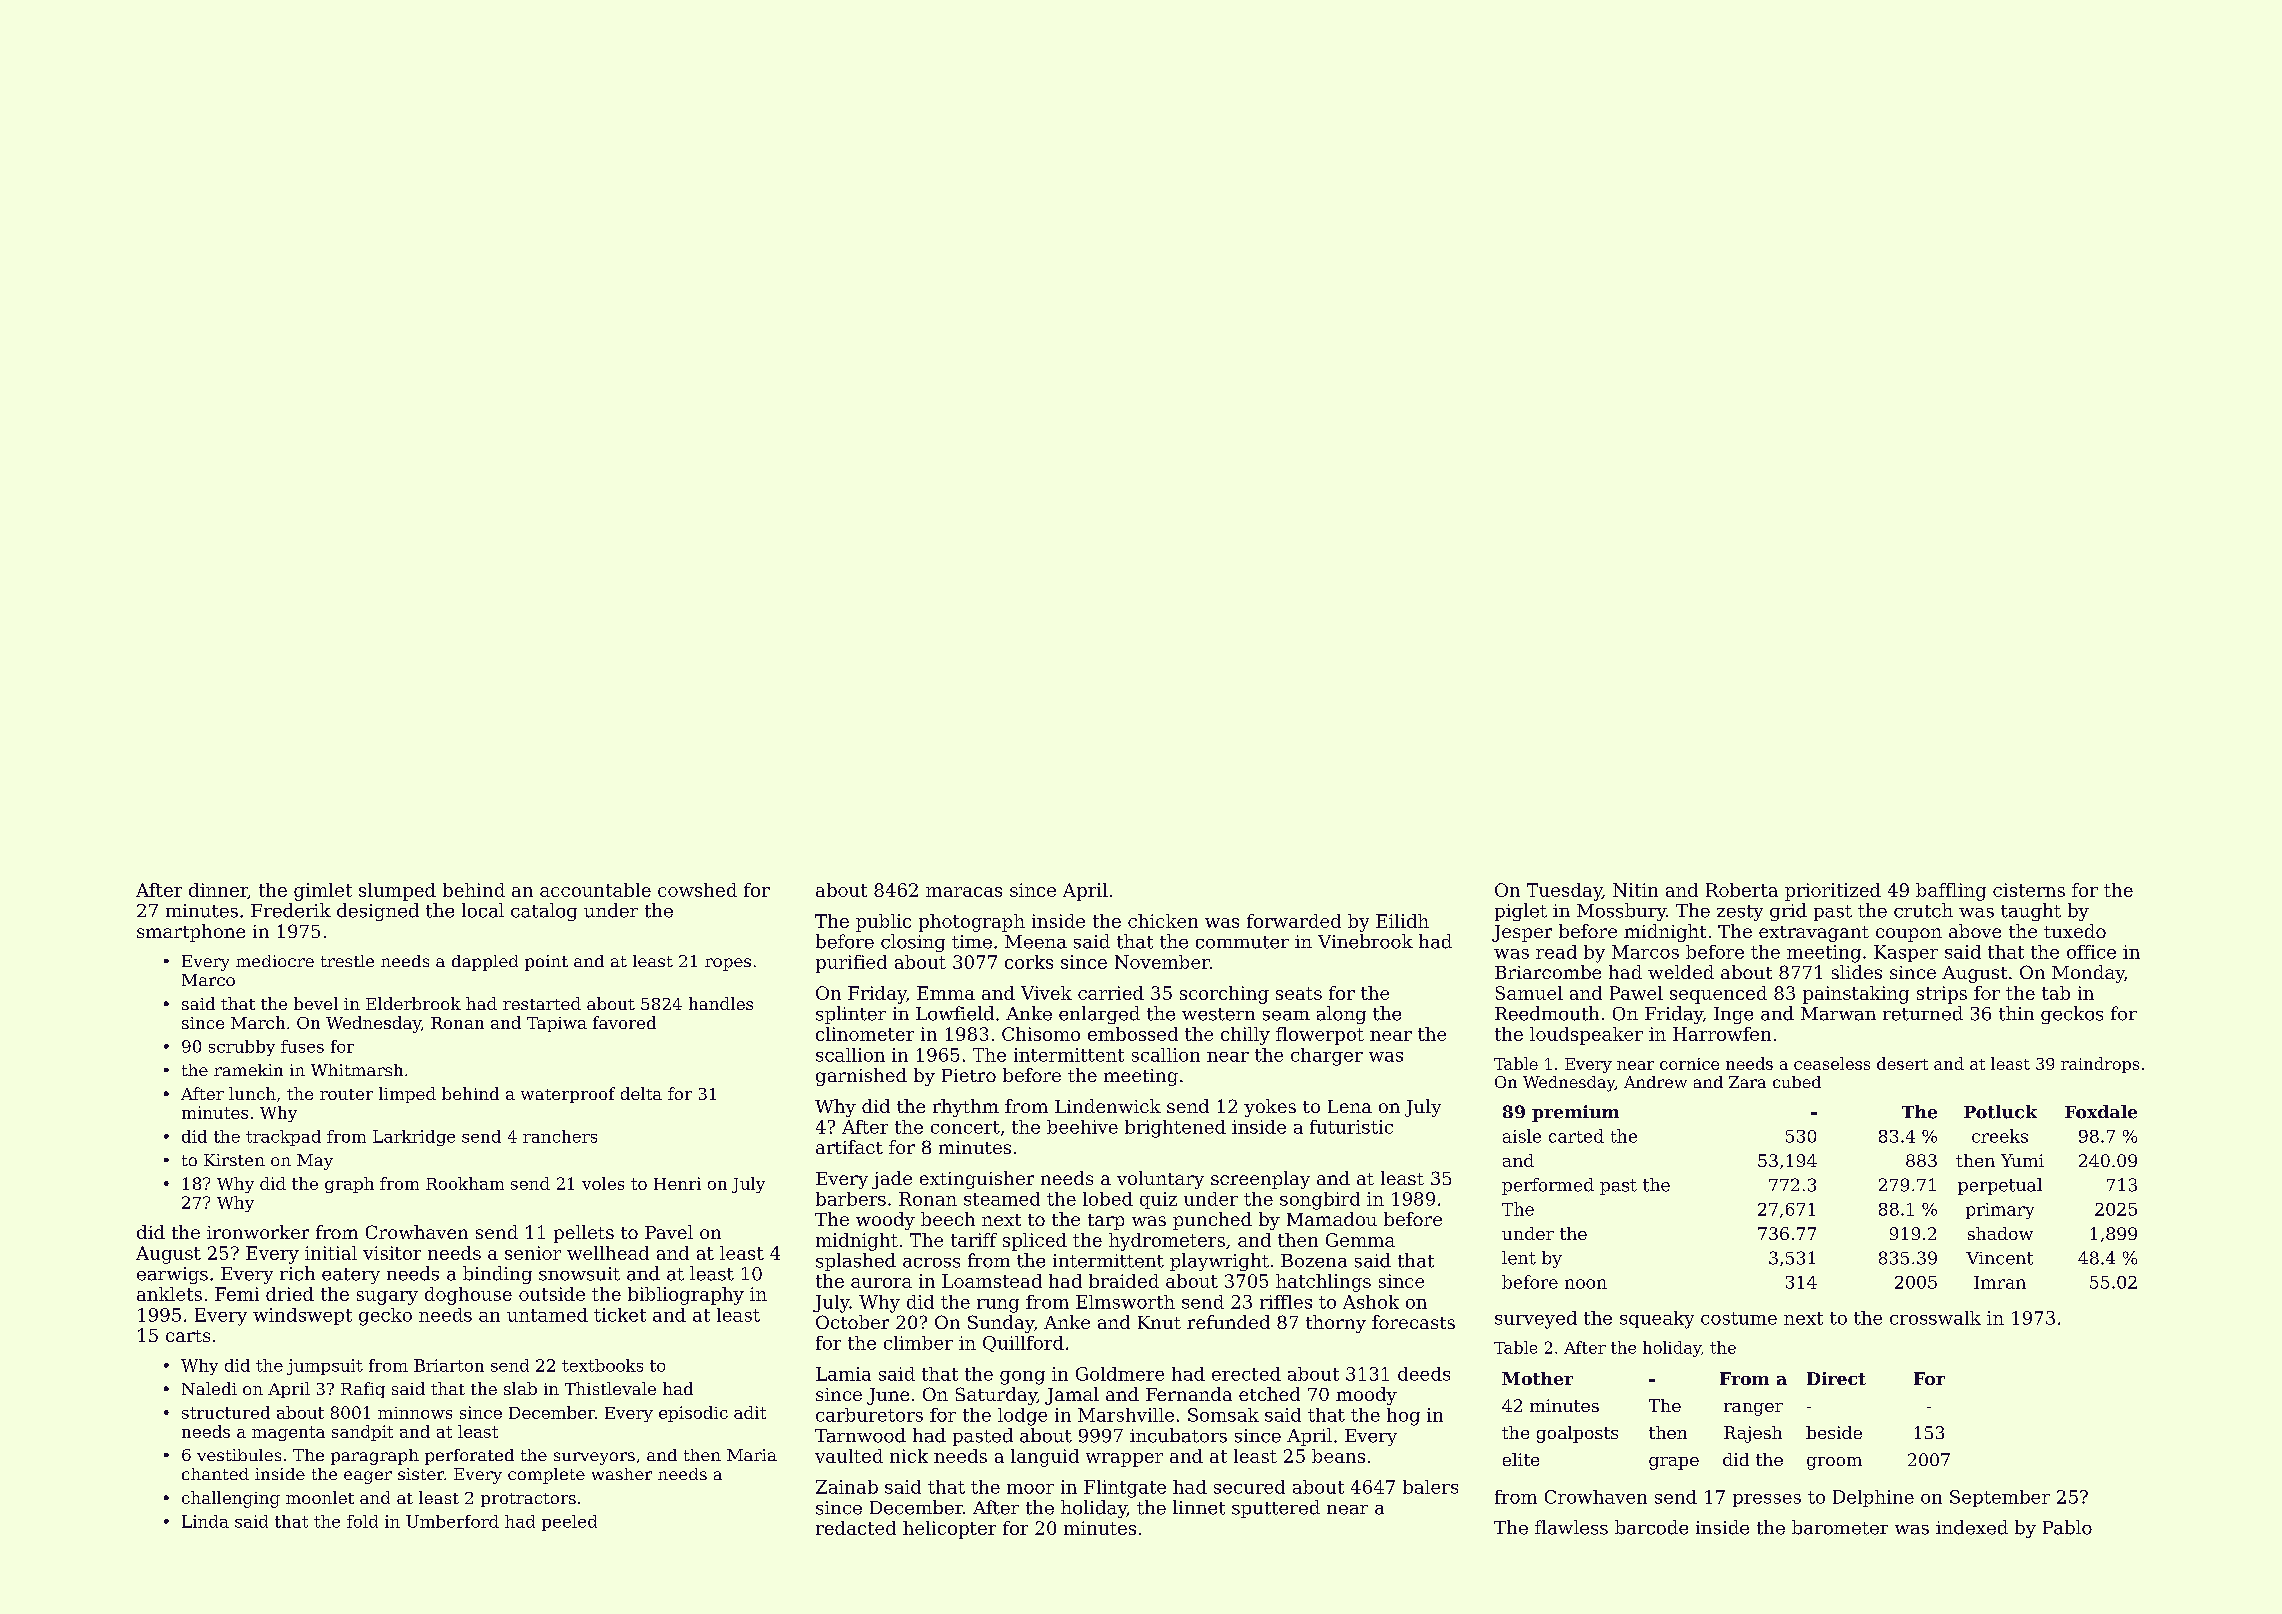  I want to click on dinner, so click(218, 891).
